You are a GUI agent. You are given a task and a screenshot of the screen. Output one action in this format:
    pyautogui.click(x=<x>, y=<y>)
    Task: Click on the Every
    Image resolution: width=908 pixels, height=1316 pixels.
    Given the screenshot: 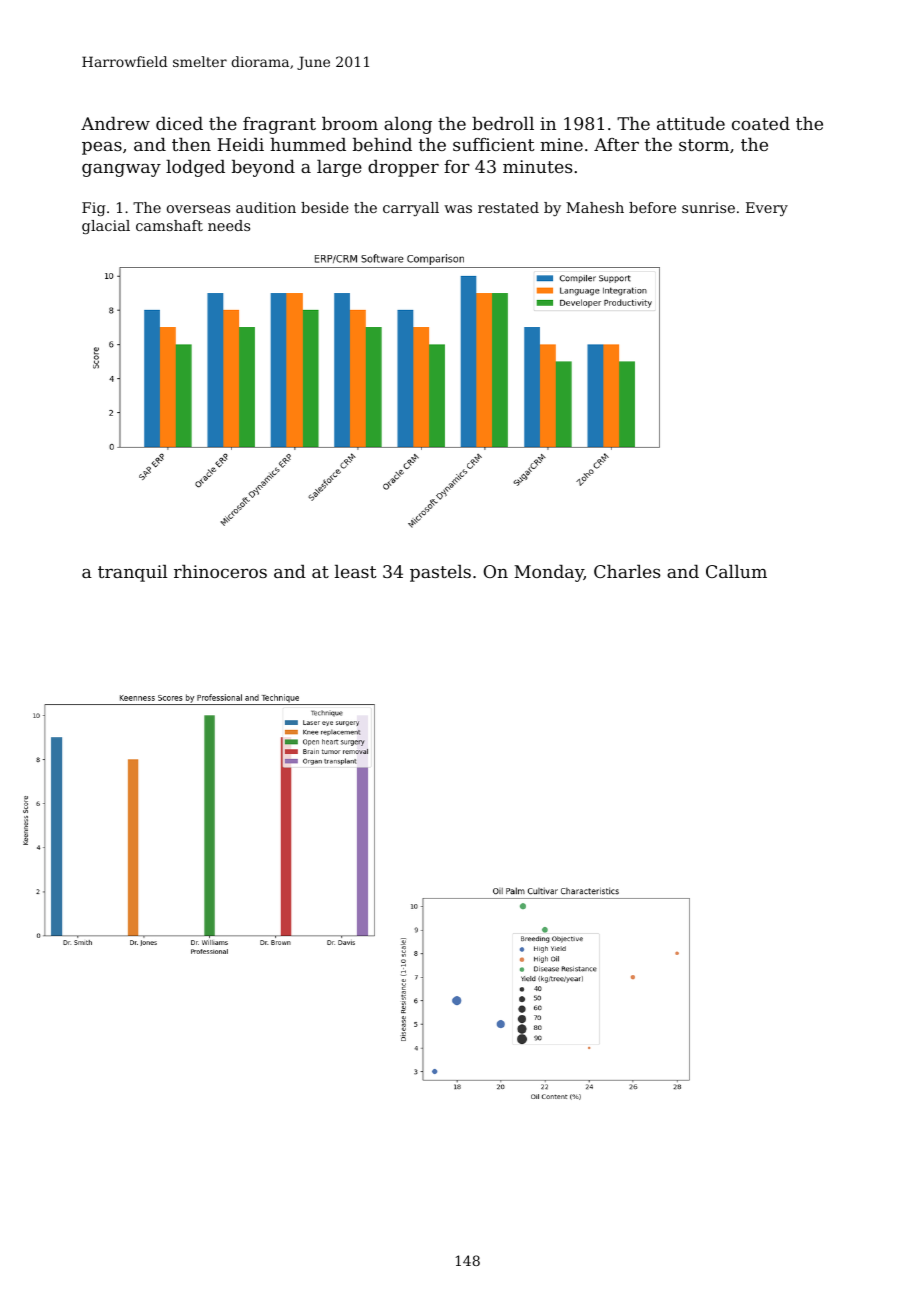 What is the action you would take?
    pyautogui.click(x=767, y=209)
